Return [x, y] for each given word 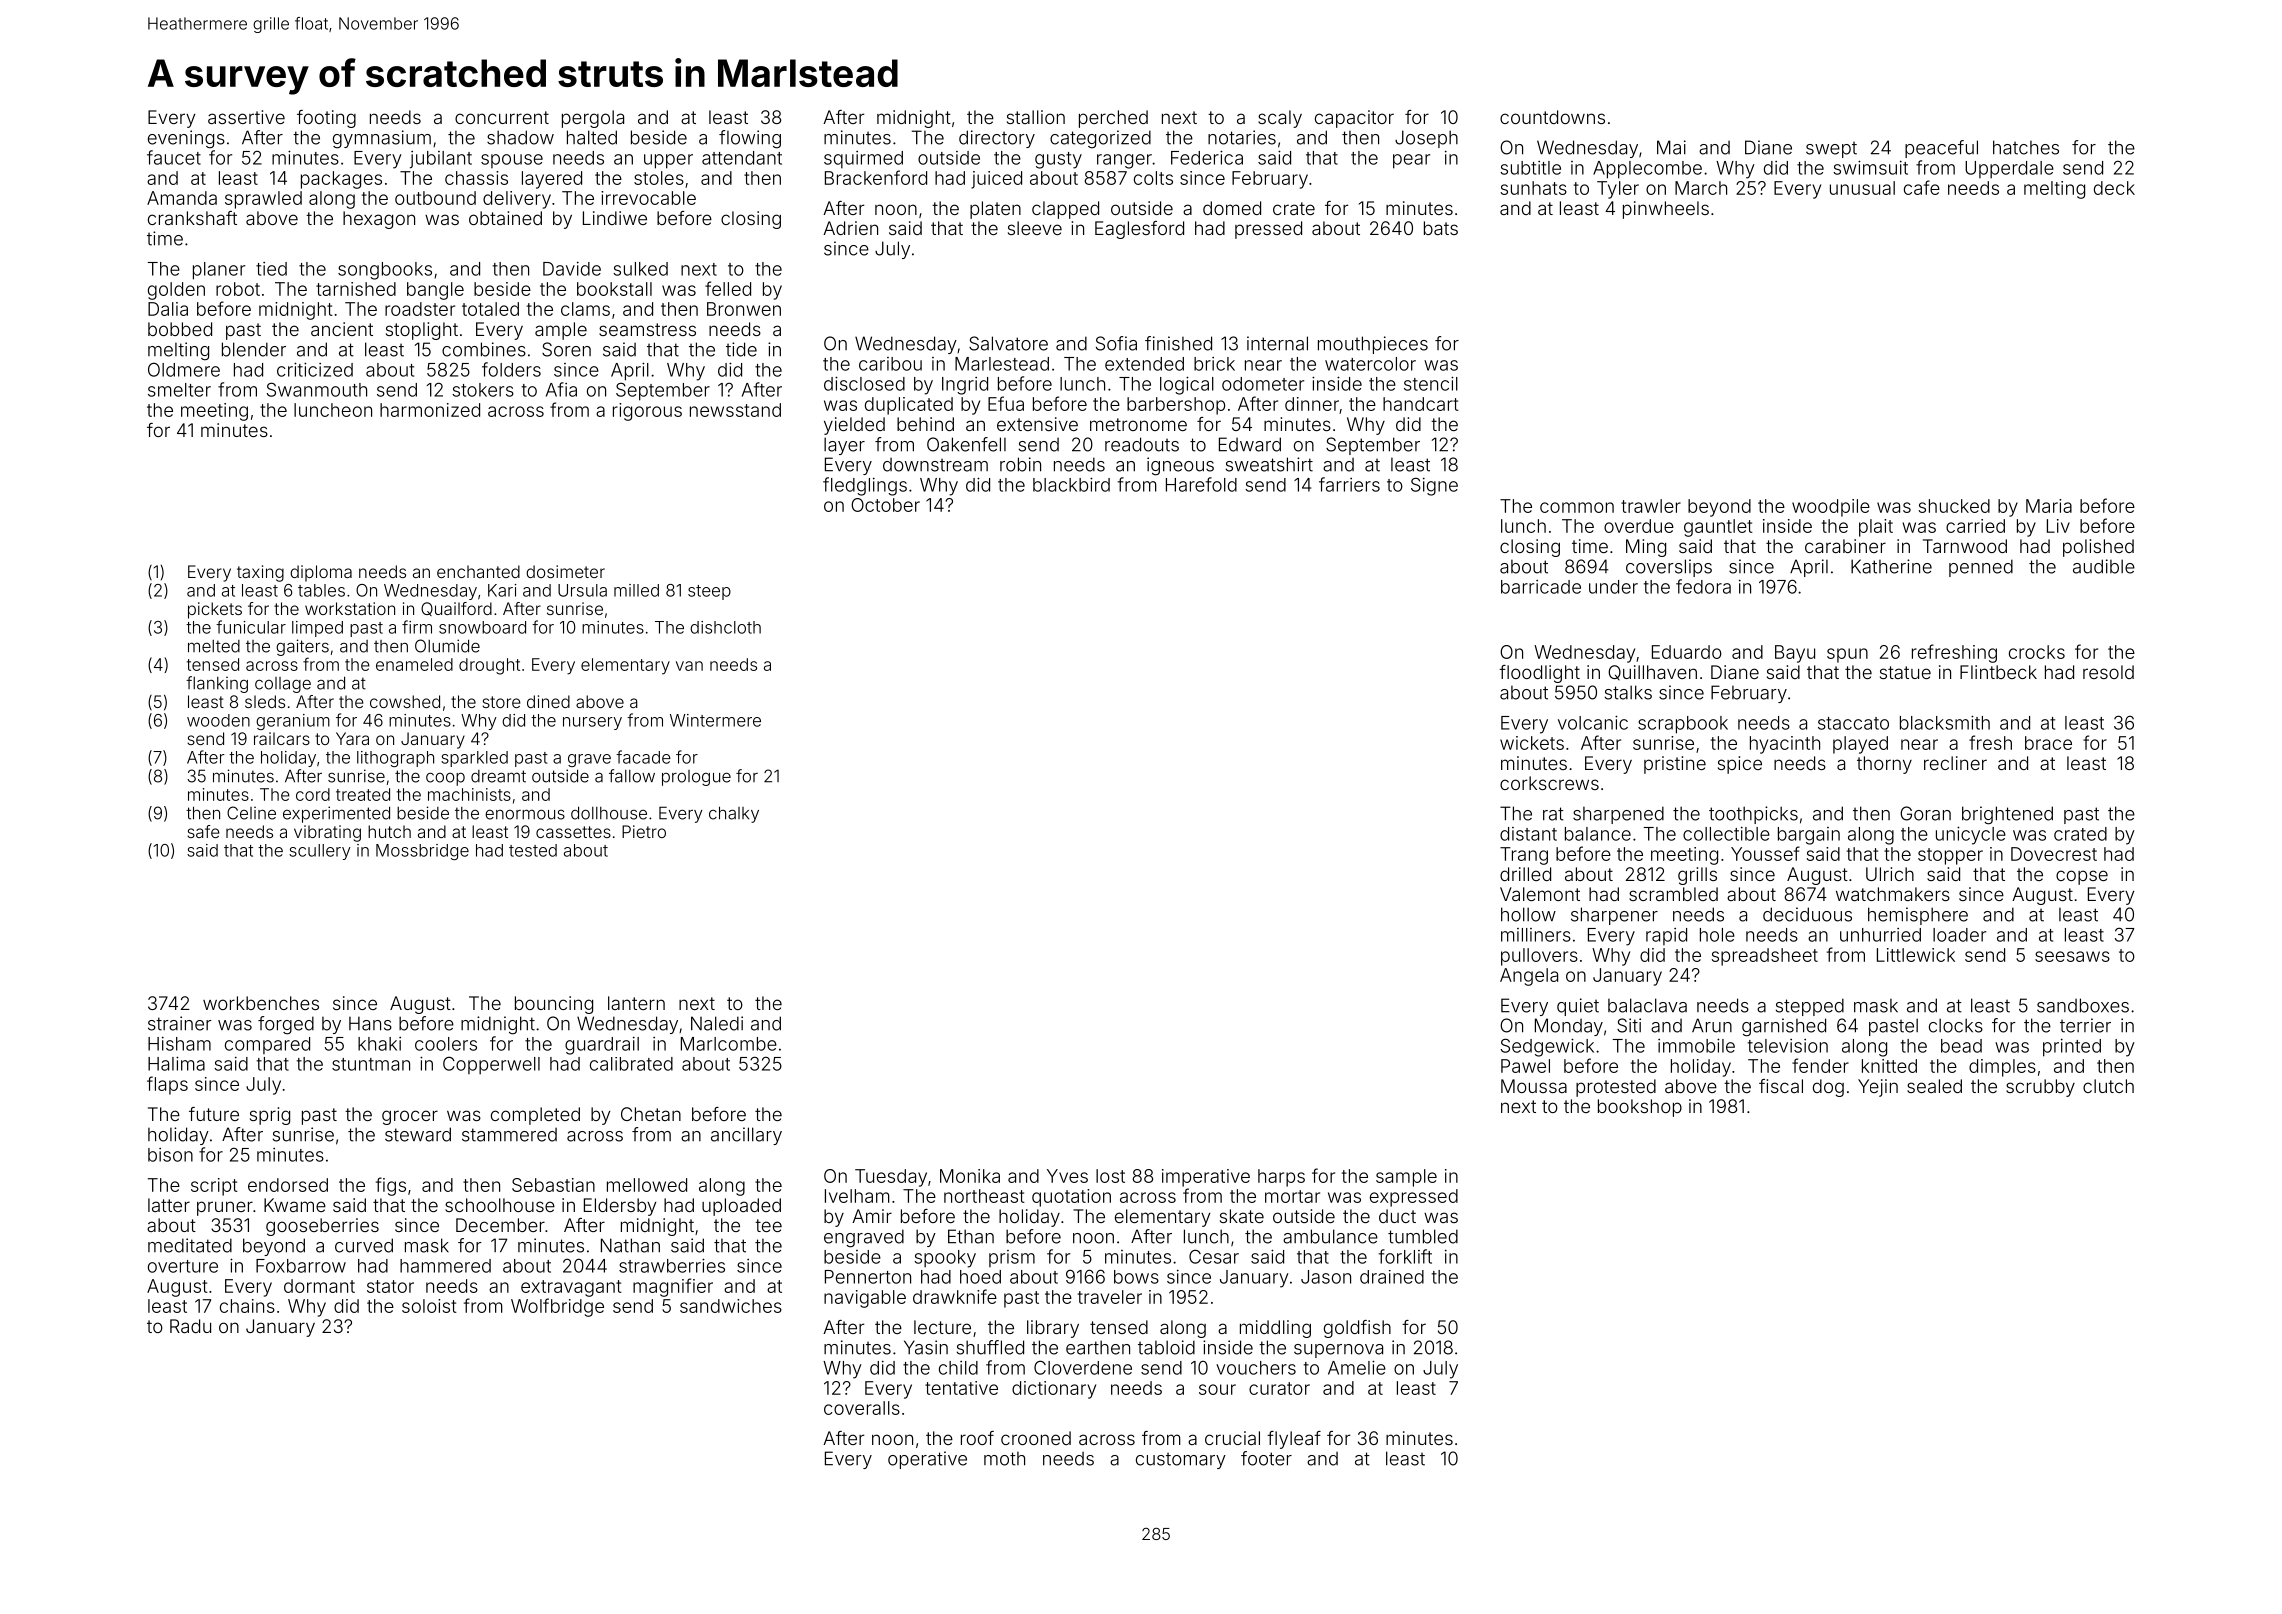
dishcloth [725, 627]
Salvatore [1008, 343]
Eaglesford [1139, 230]
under [1613, 587]
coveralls [862, 1408]
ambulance [1330, 1236]
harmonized [430, 410]
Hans [370, 1023]
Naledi [717, 1023]
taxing [260, 573]
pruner [225, 1208]
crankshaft [192, 218]
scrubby [2040, 1088]
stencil [1431, 383]
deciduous [1807, 914]
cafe [1922, 187]
